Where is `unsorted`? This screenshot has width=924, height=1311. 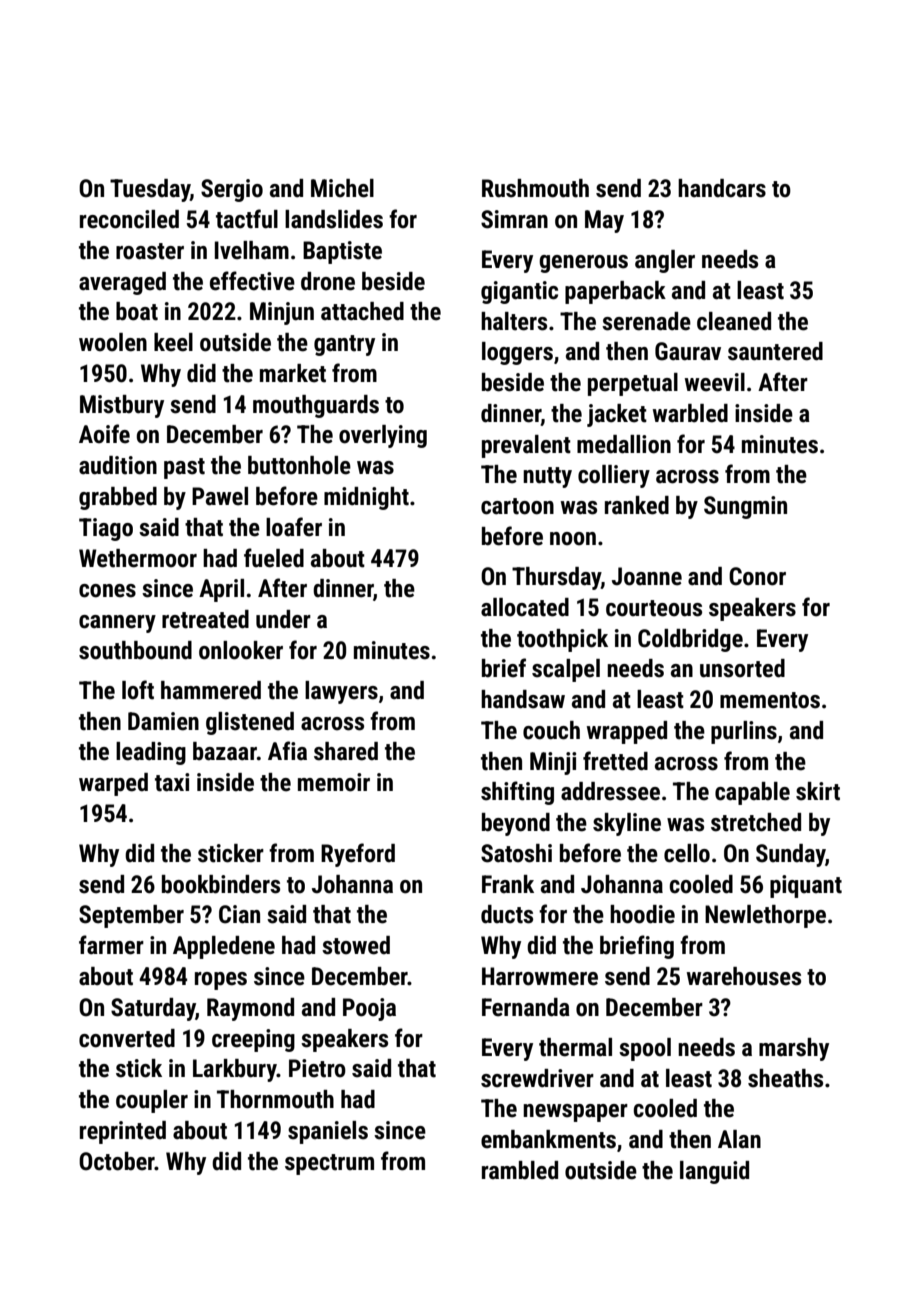
unsorted is located at coordinates (742, 668).
